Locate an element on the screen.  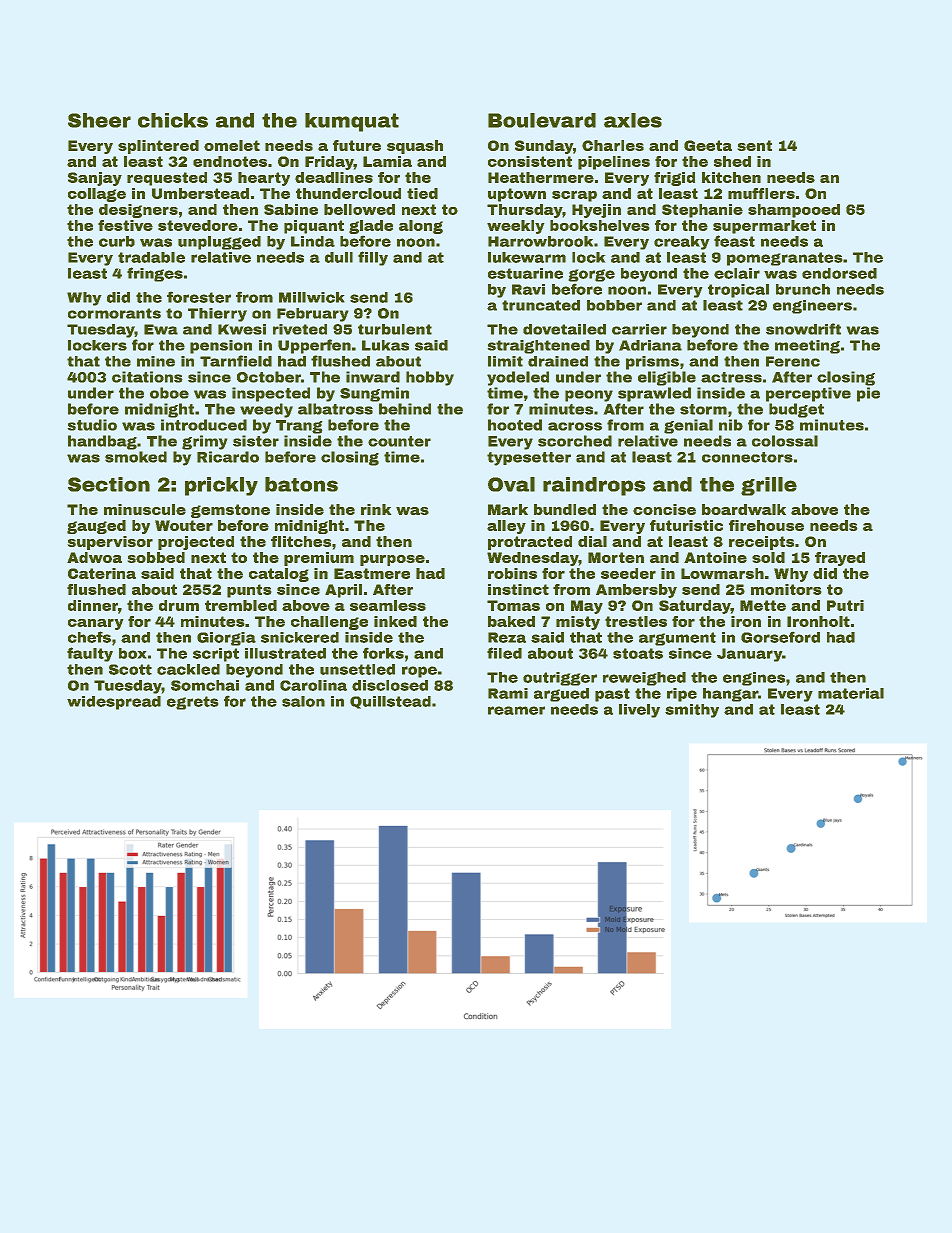
chicks is located at coordinates (173, 120).
